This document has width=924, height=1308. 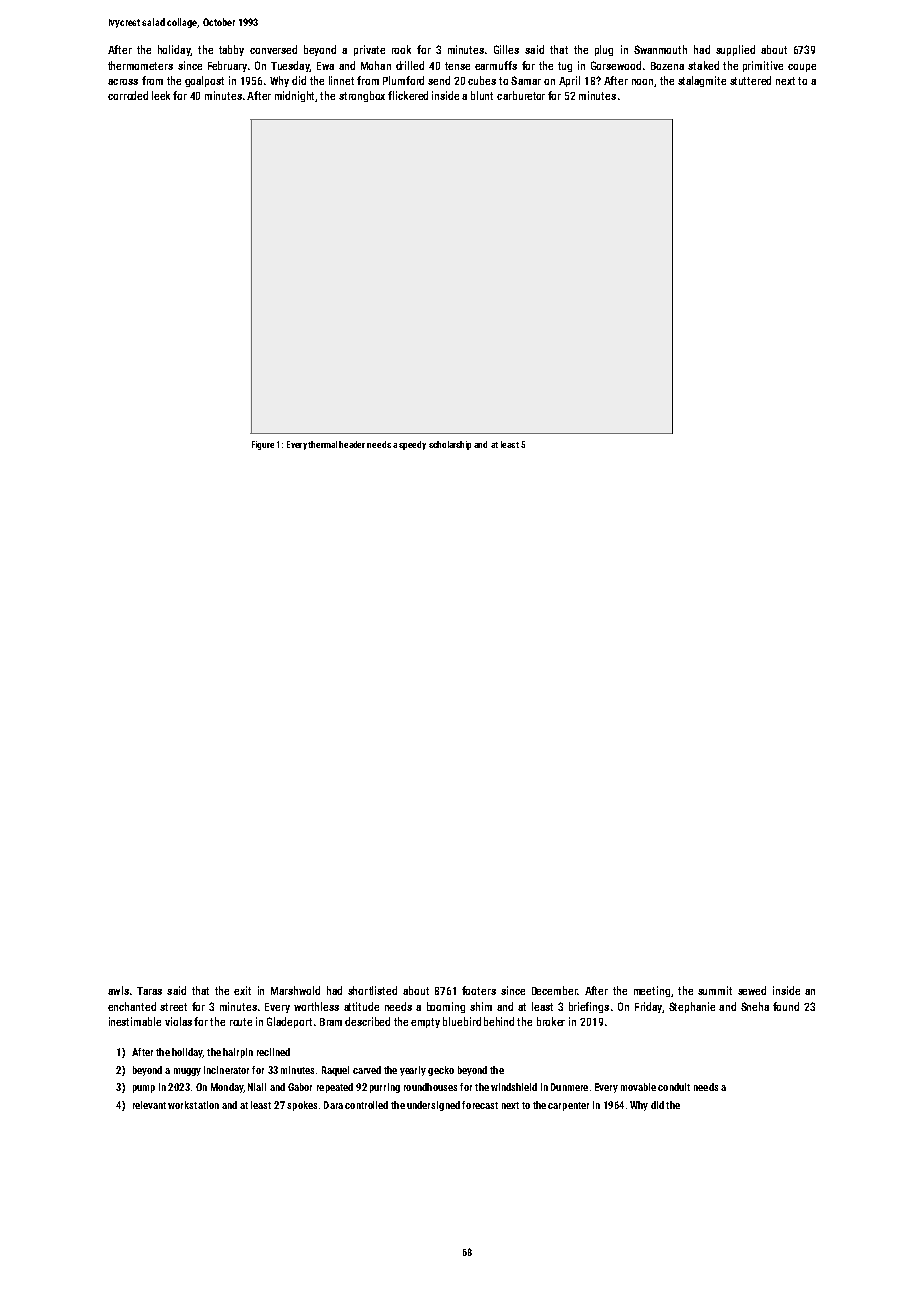 I want to click on undersigned, so click(x=433, y=1106).
